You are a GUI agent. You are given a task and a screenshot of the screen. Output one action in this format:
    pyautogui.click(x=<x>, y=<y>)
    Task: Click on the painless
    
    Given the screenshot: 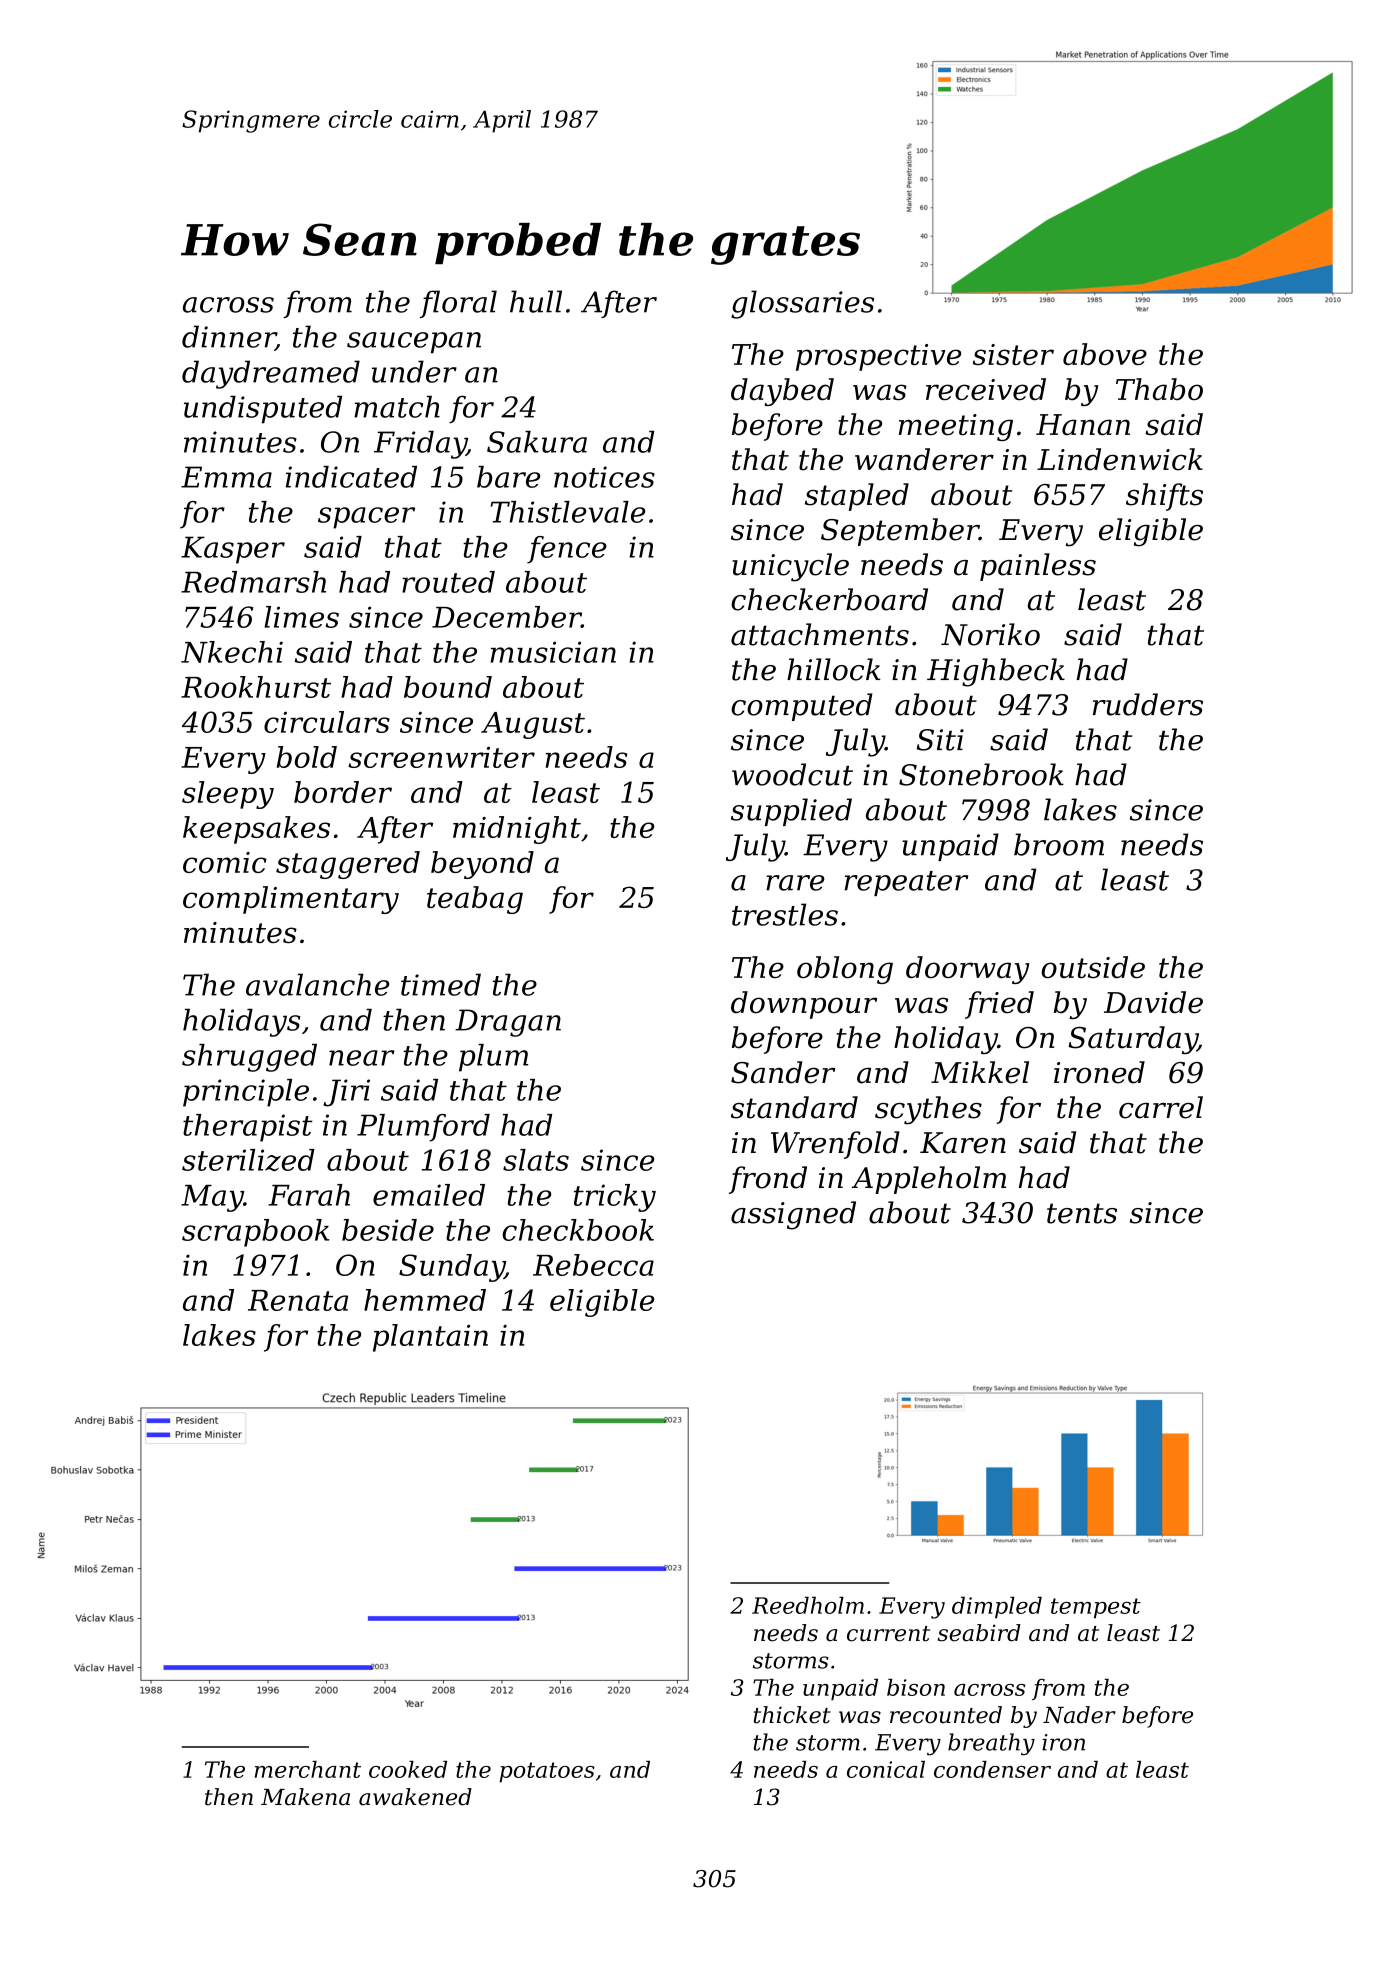 What is the action you would take?
    pyautogui.click(x=1038, y=567)
